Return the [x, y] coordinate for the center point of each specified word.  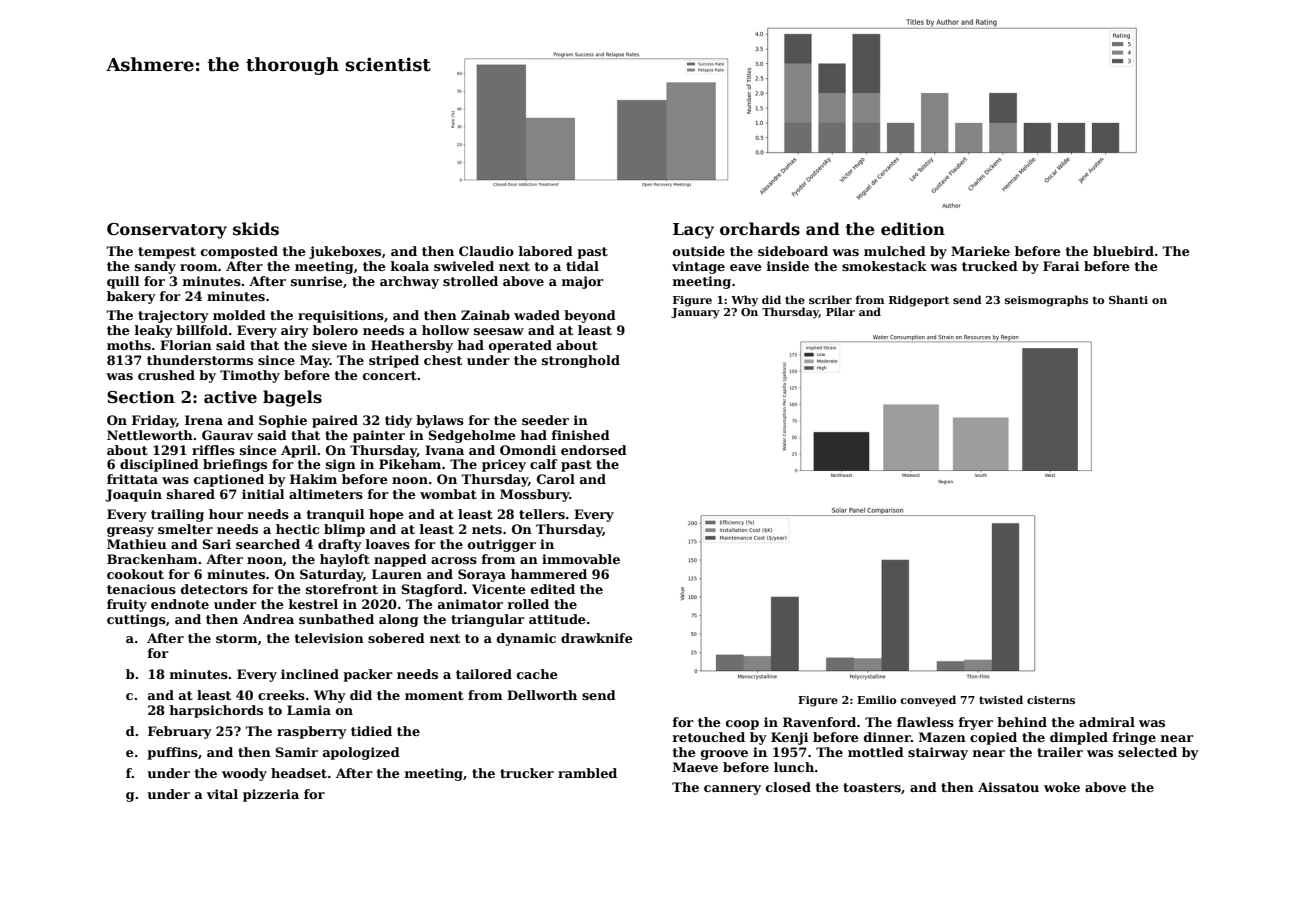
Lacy [693, 231]
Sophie [283, 421]
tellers [542, 514]
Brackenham [152, 559]
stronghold [581, 361]
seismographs [1046, 301]
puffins [172, 753]
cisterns [1051, 700]
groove [724, 755]
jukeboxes [345, 252]
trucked [990, 266]
